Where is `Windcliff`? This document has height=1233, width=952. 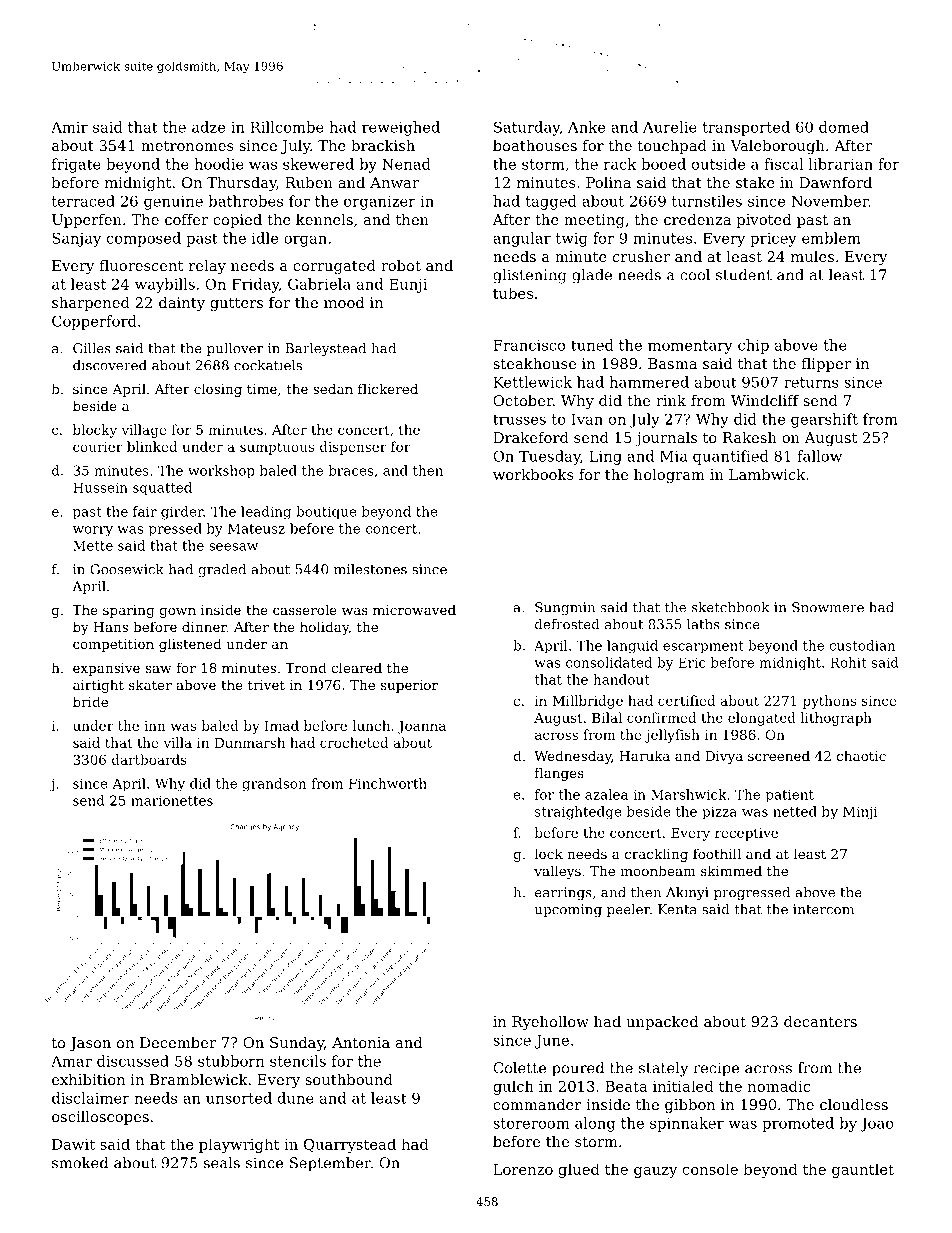
Windcliff is located at coordinates (765, 400).
